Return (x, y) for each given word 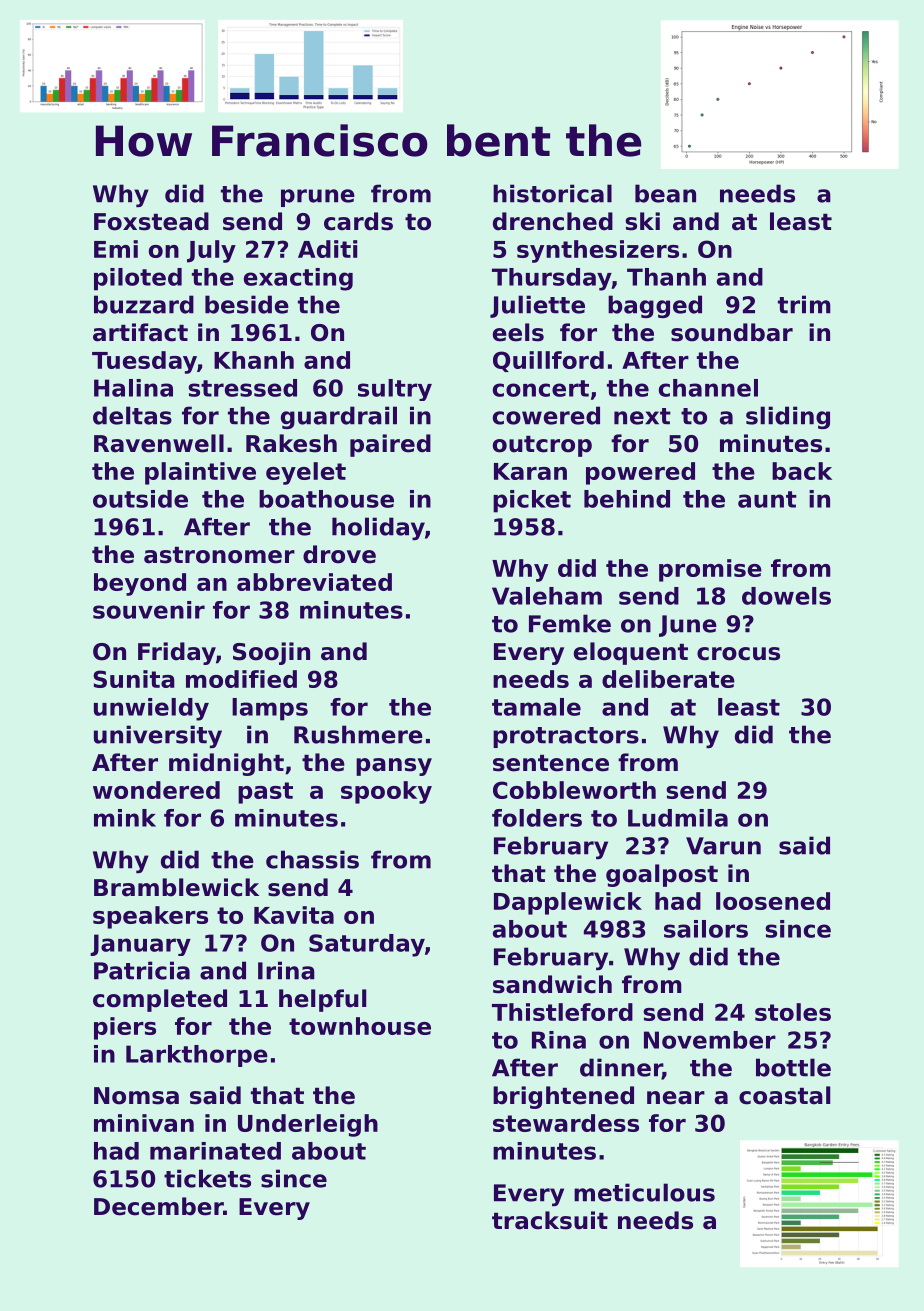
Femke (570, 623)
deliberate (668, 679)
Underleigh (308, 1125)
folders (537, 818)
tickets (207, 1178)
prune (318, 198)
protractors (566, 737)
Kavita (294, 915)
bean (665, 193)
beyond (140, 584)
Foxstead (151, 221)
